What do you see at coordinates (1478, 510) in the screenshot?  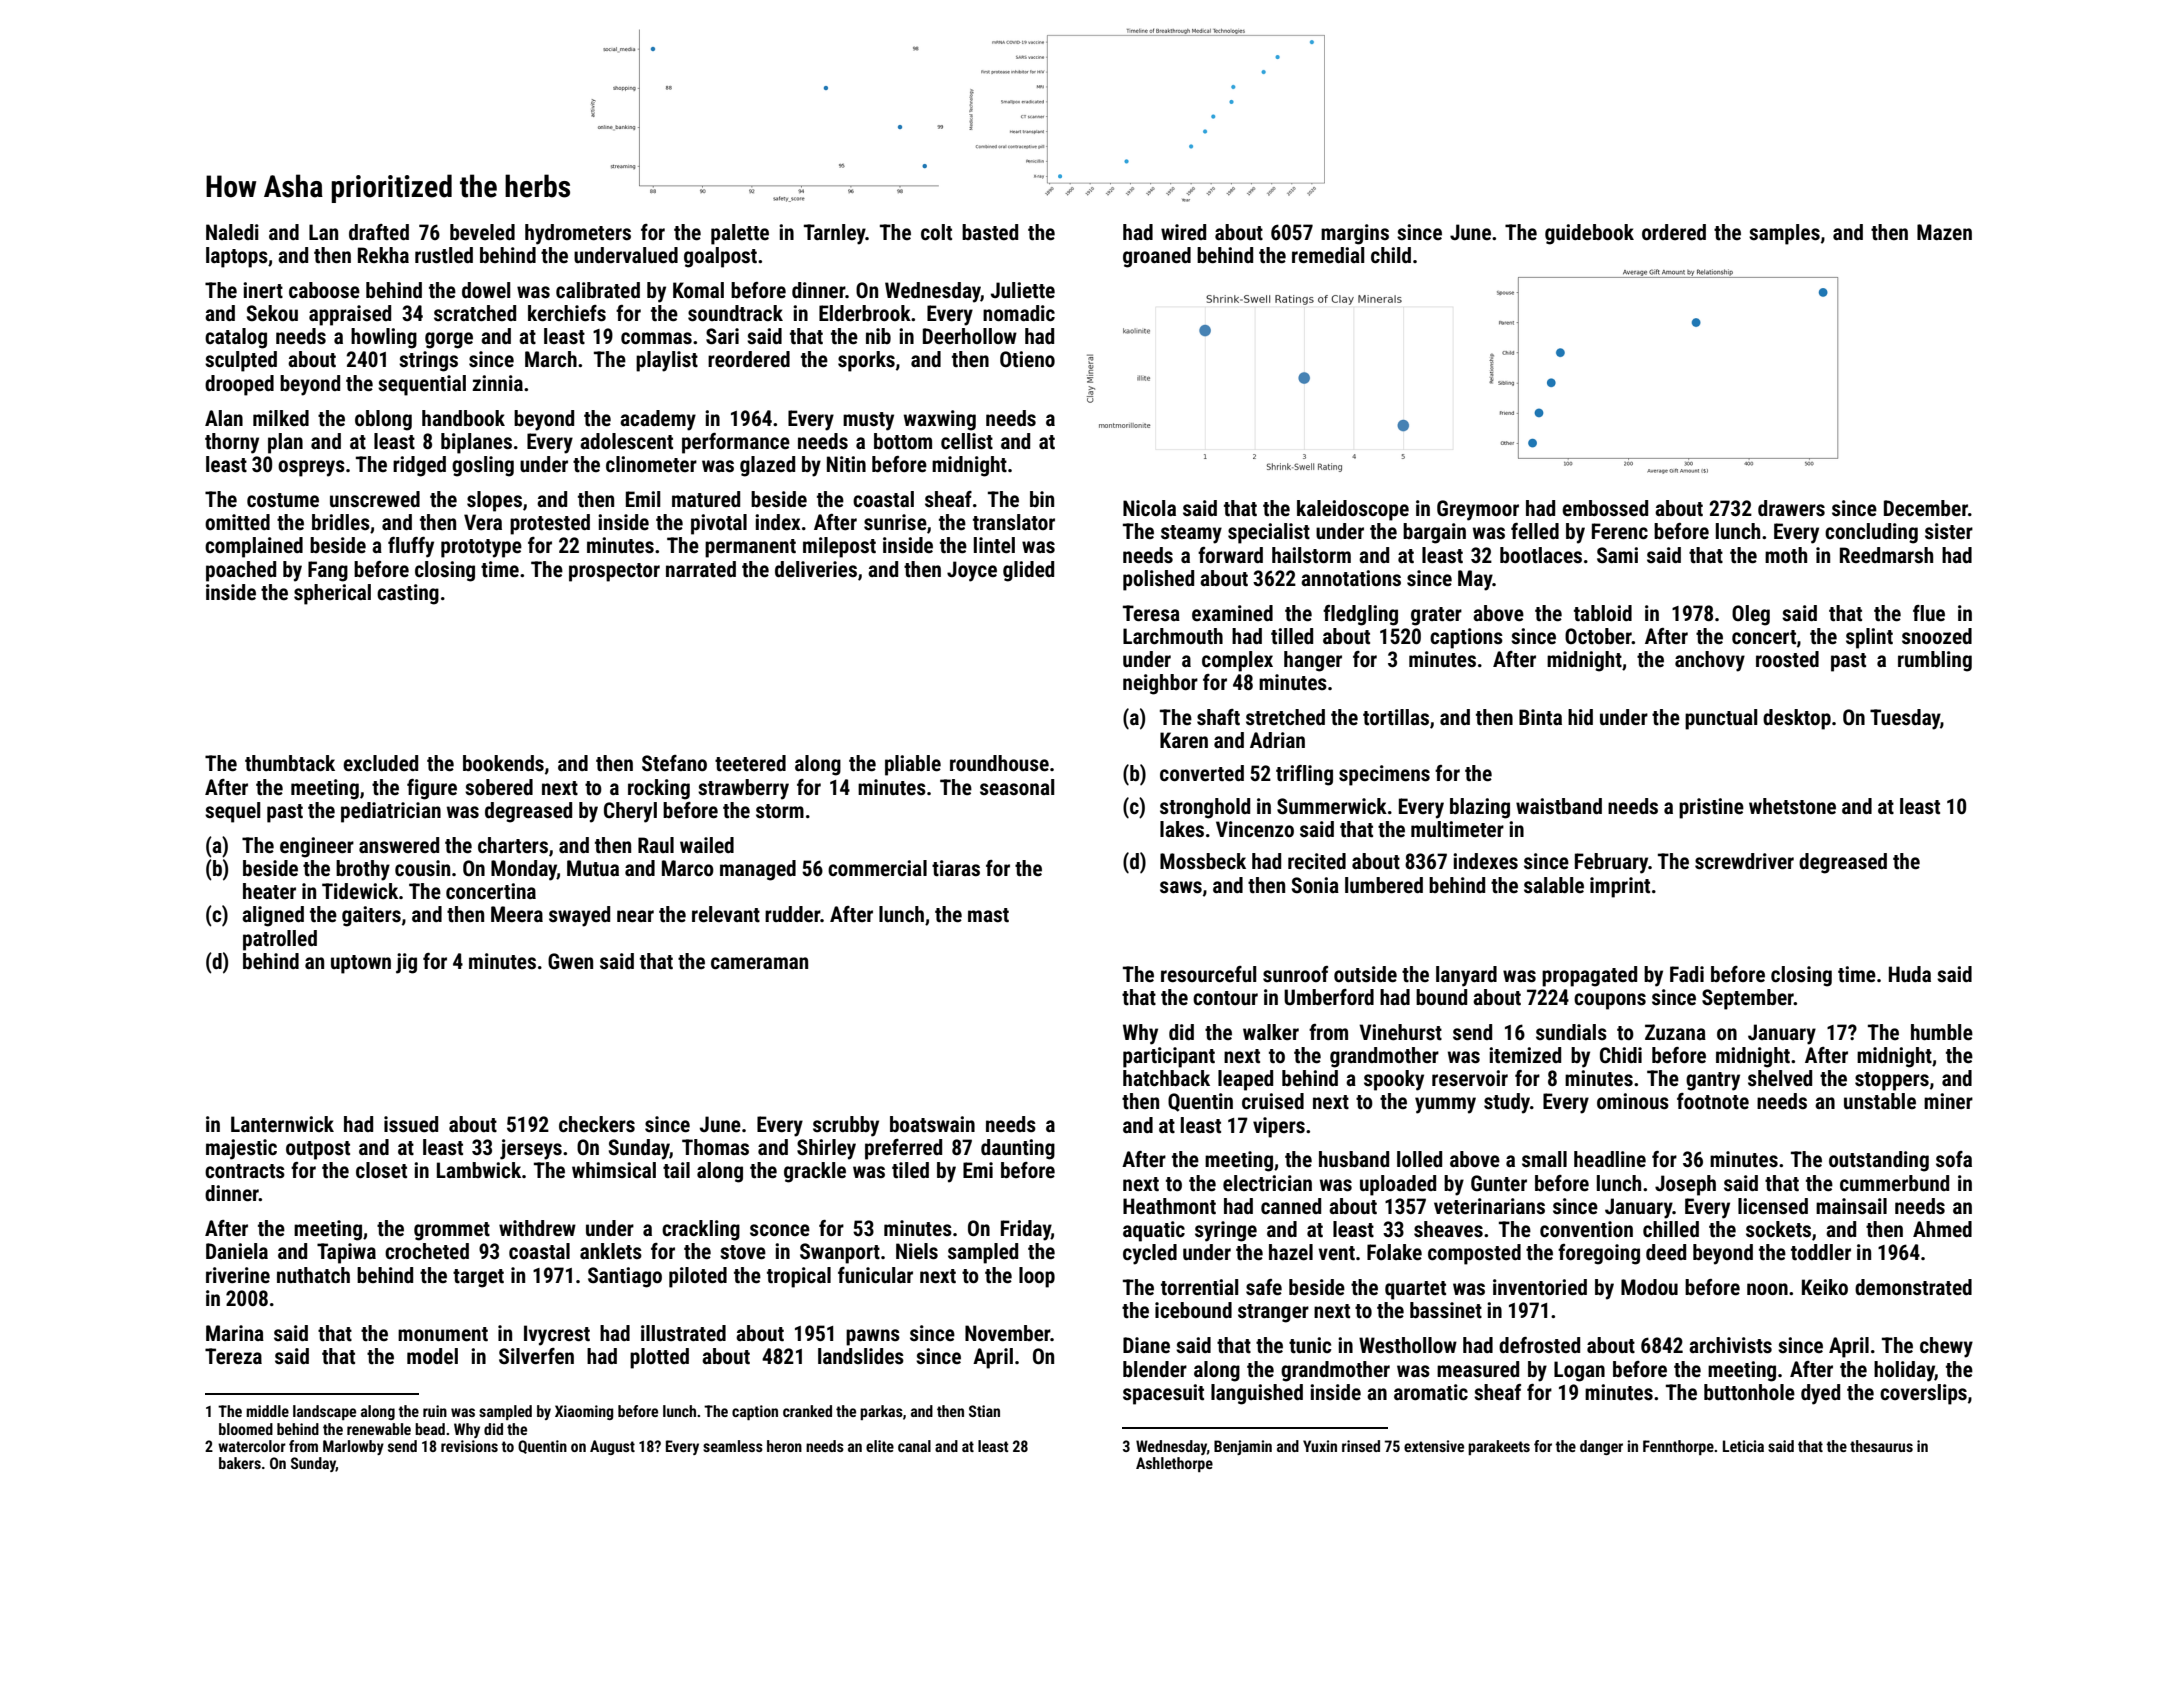 I see `Greymoor` at bounding box center [1478, 510].
